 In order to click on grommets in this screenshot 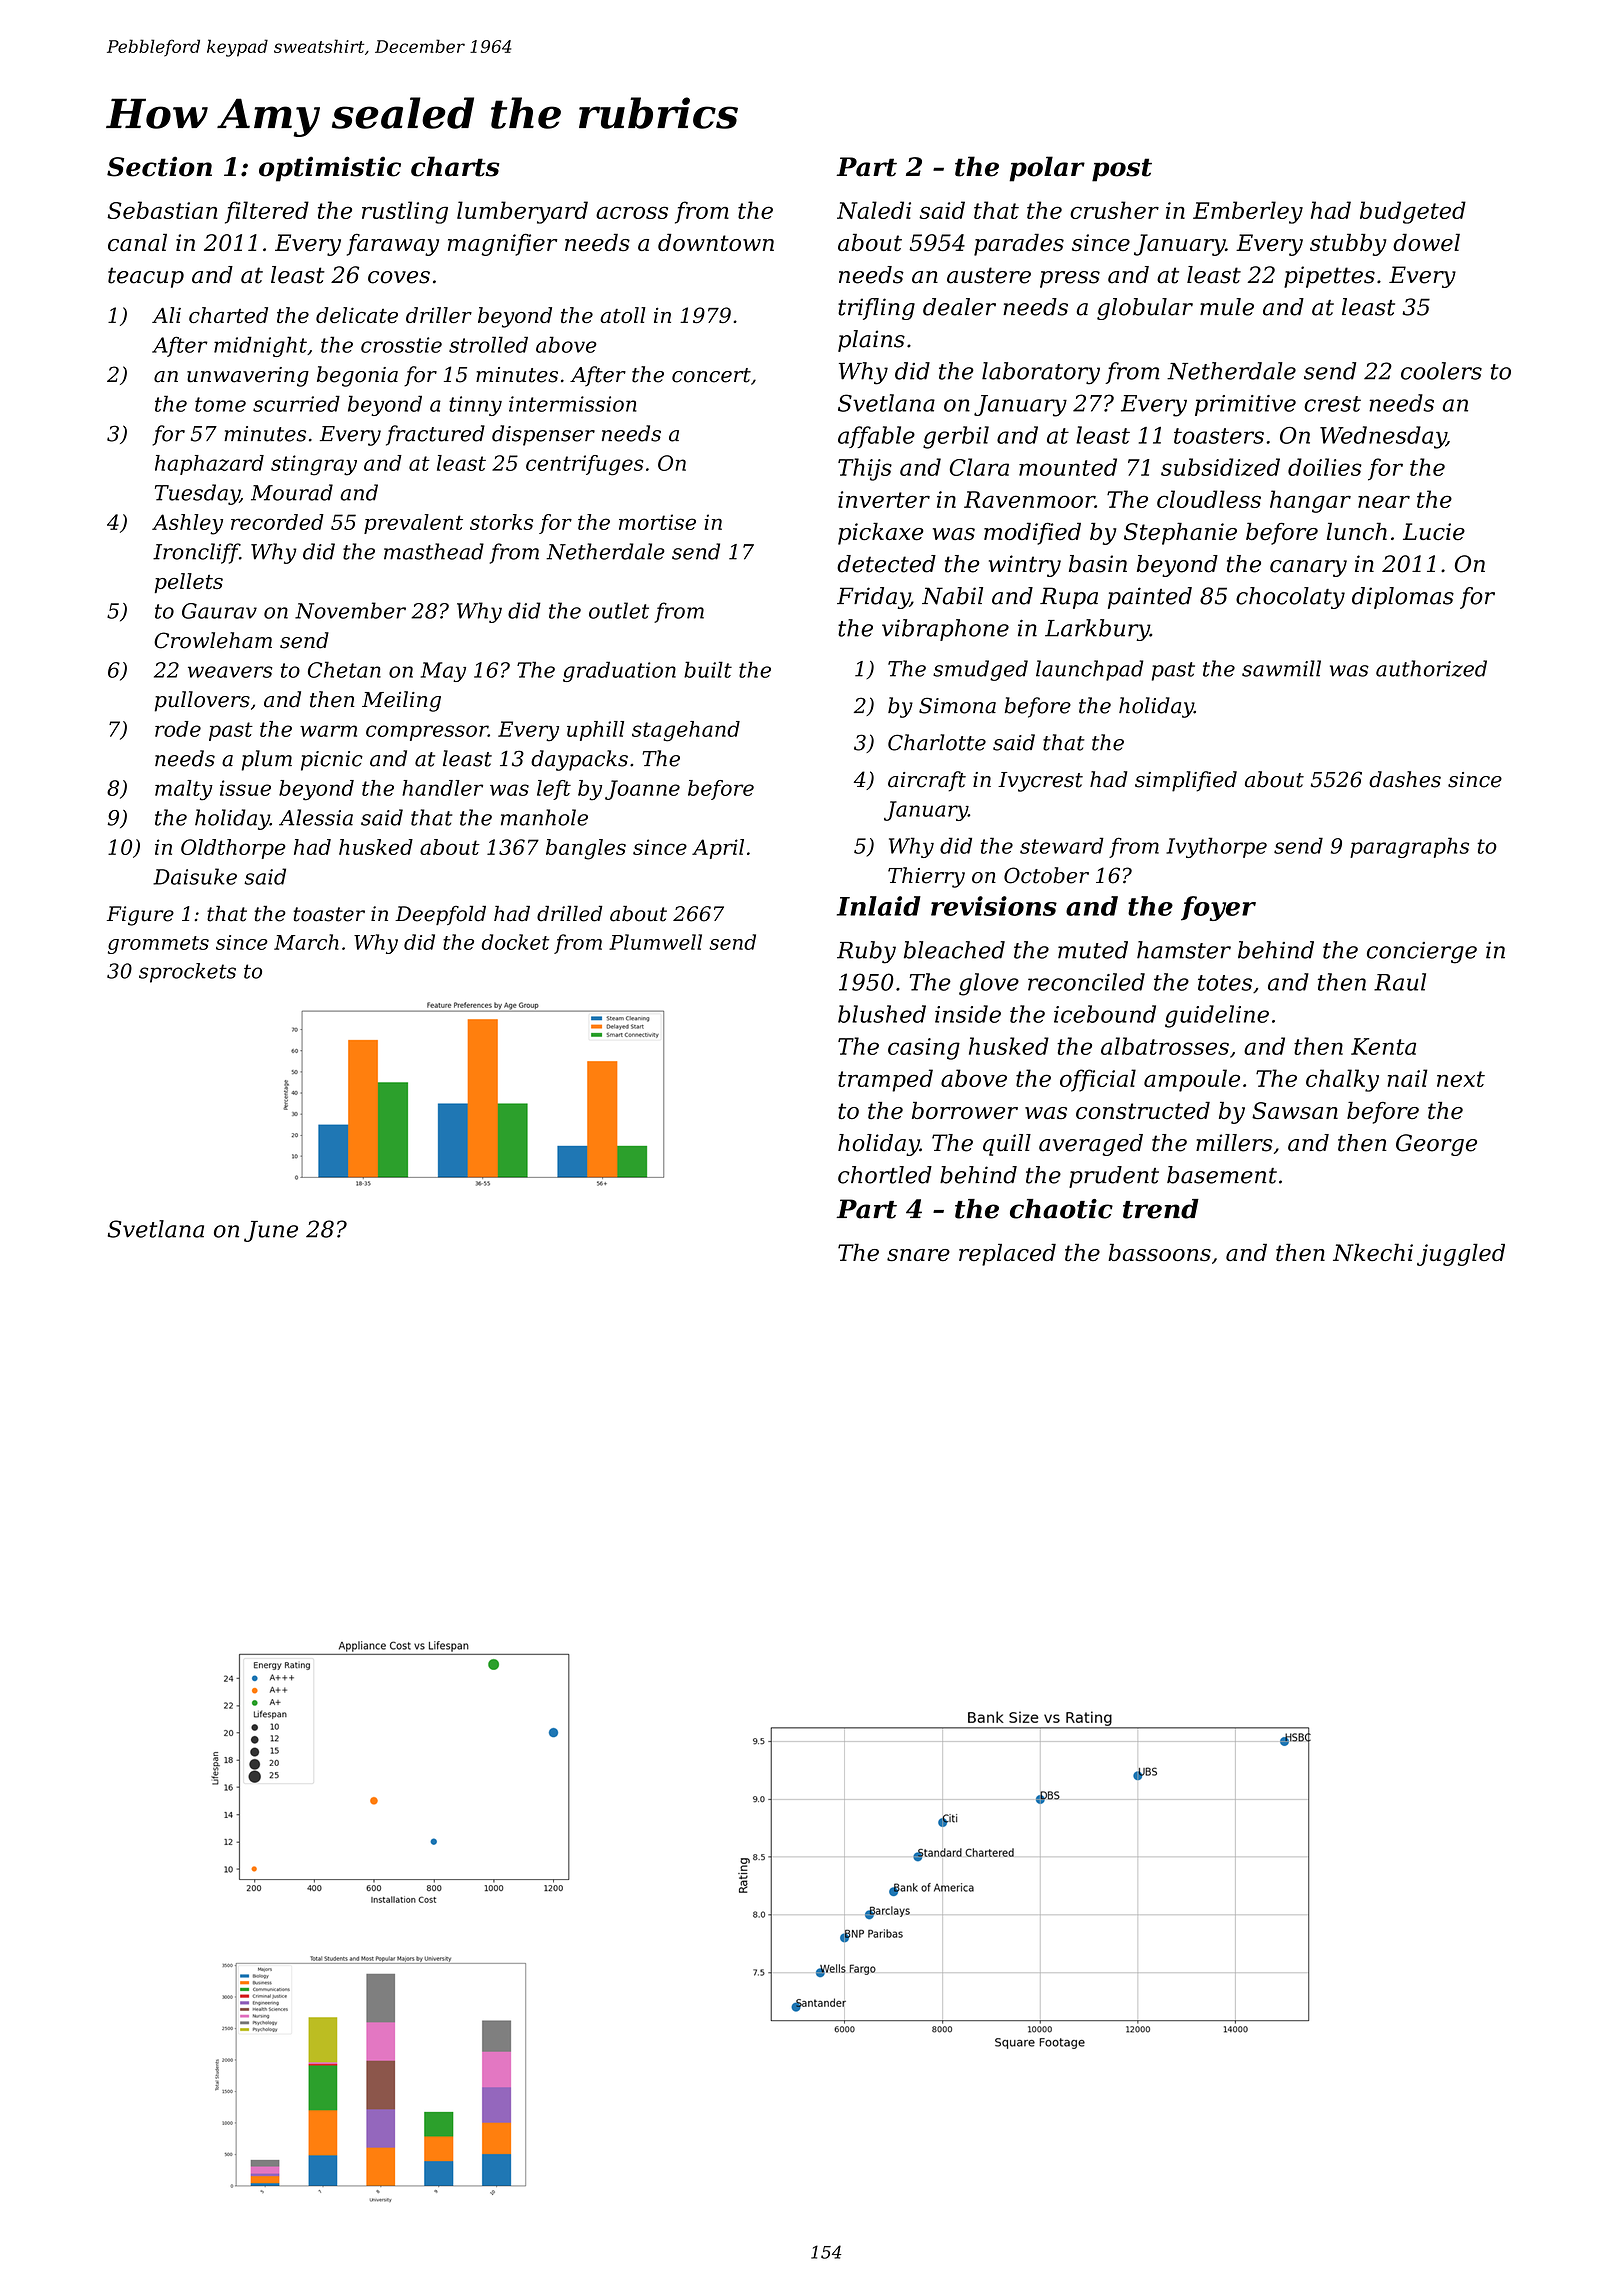, I will do `click(158, 945)`.
